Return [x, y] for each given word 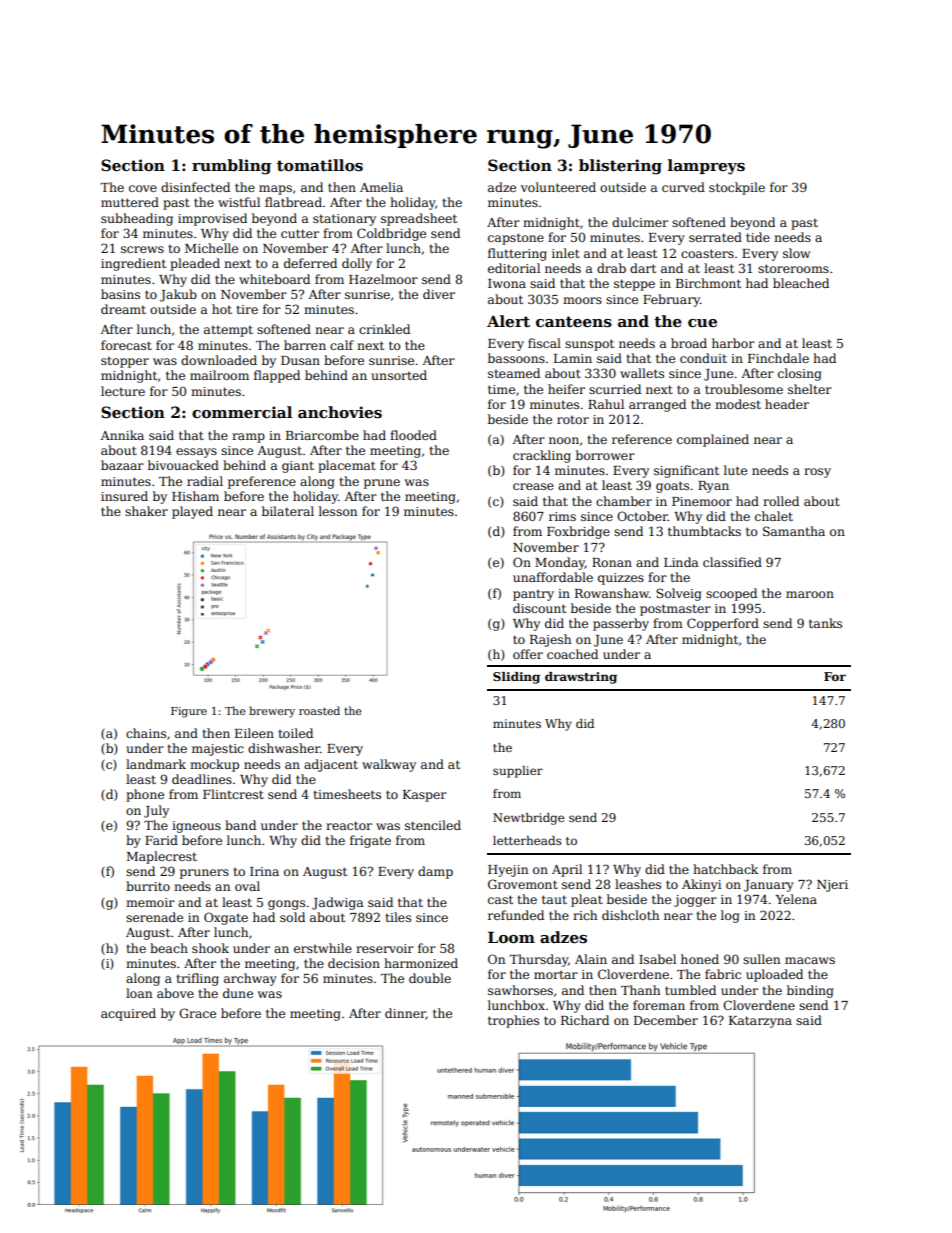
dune [238, 993]
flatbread [293, 202]
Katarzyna [760, 1022]
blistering [620, 167]
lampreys [706, 167]
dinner [405, 1014]
